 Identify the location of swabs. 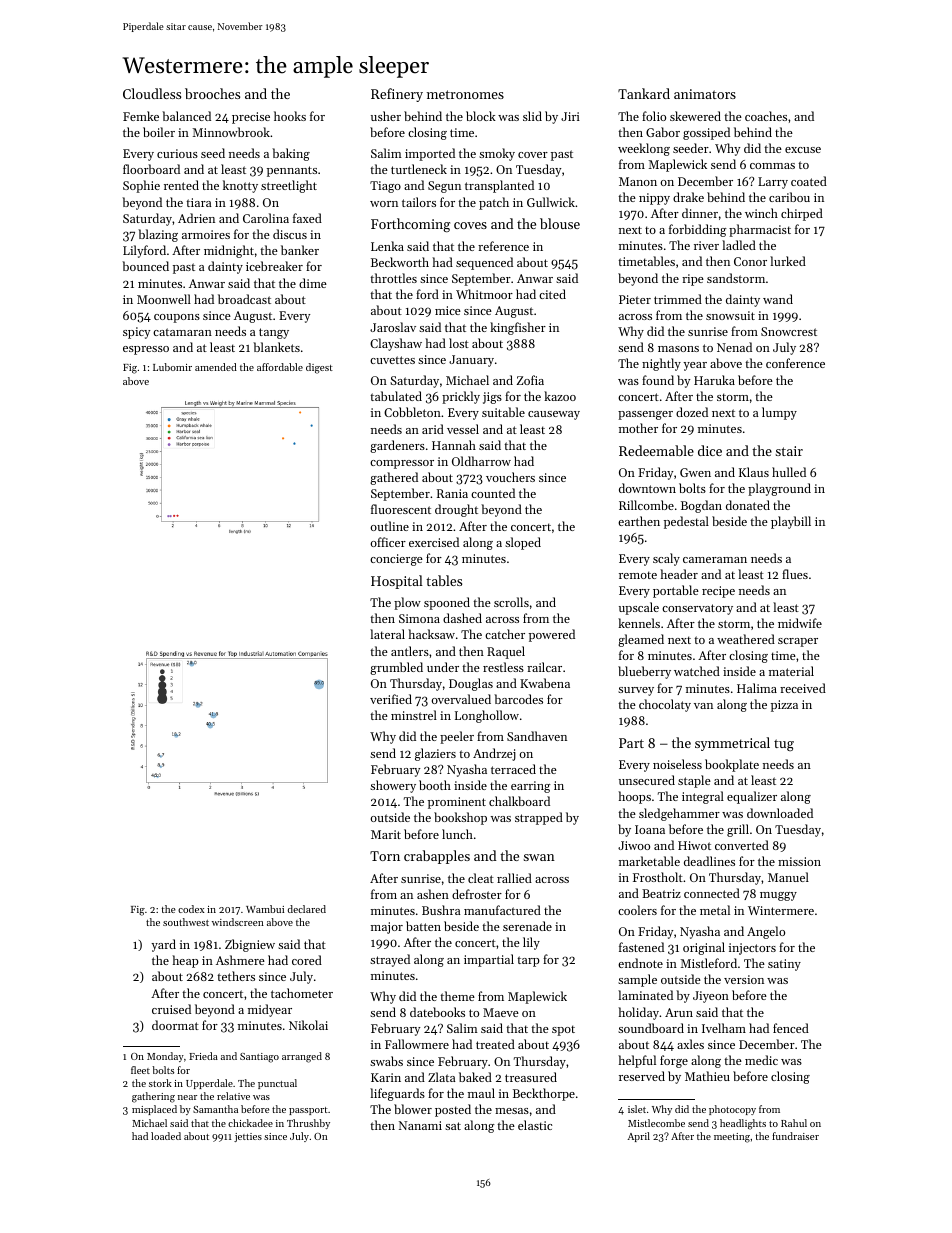
(386, 1061).
